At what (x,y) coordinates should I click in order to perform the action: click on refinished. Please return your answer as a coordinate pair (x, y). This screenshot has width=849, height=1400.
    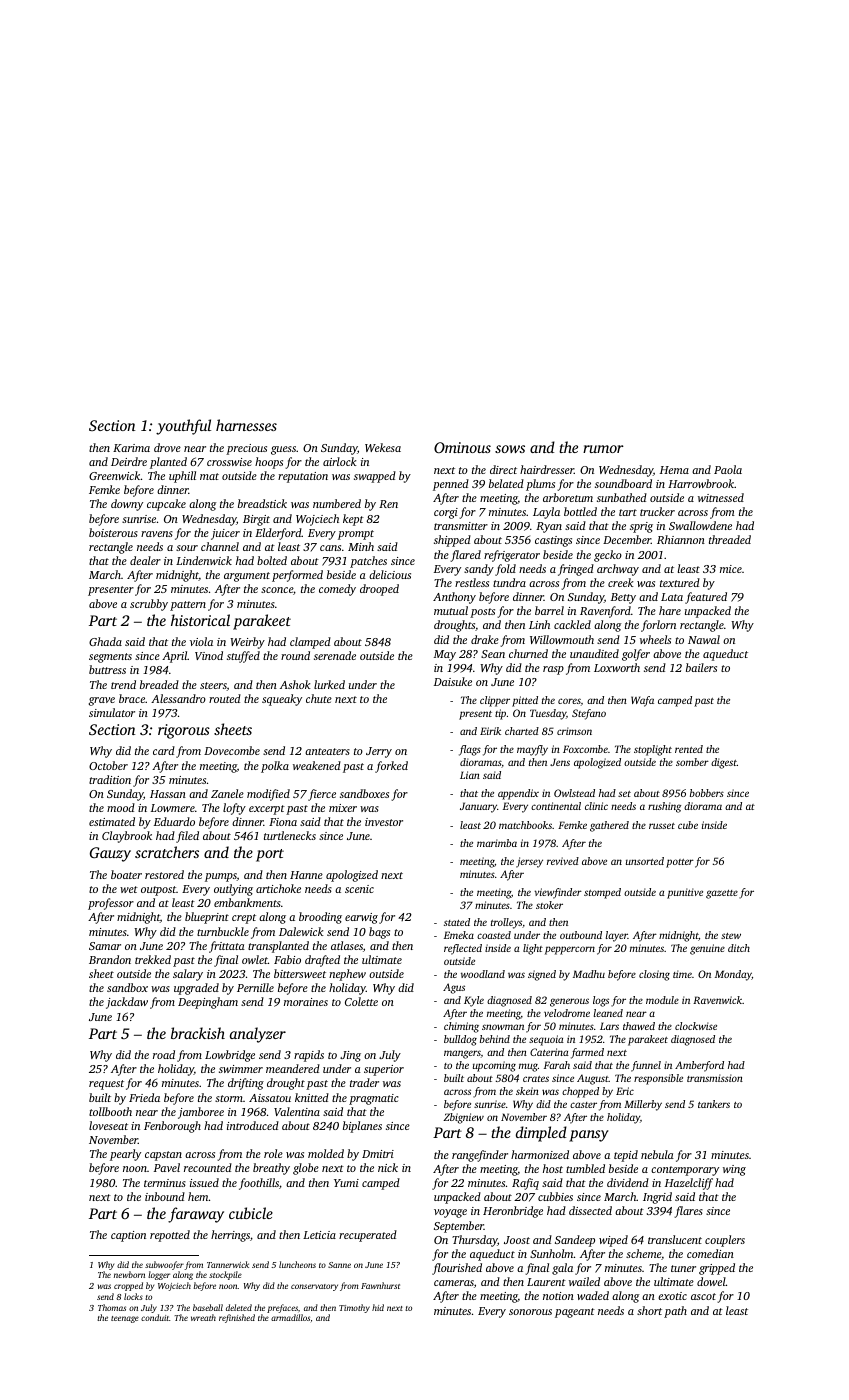
    Looking at the image, I should click on (237, 1318).
